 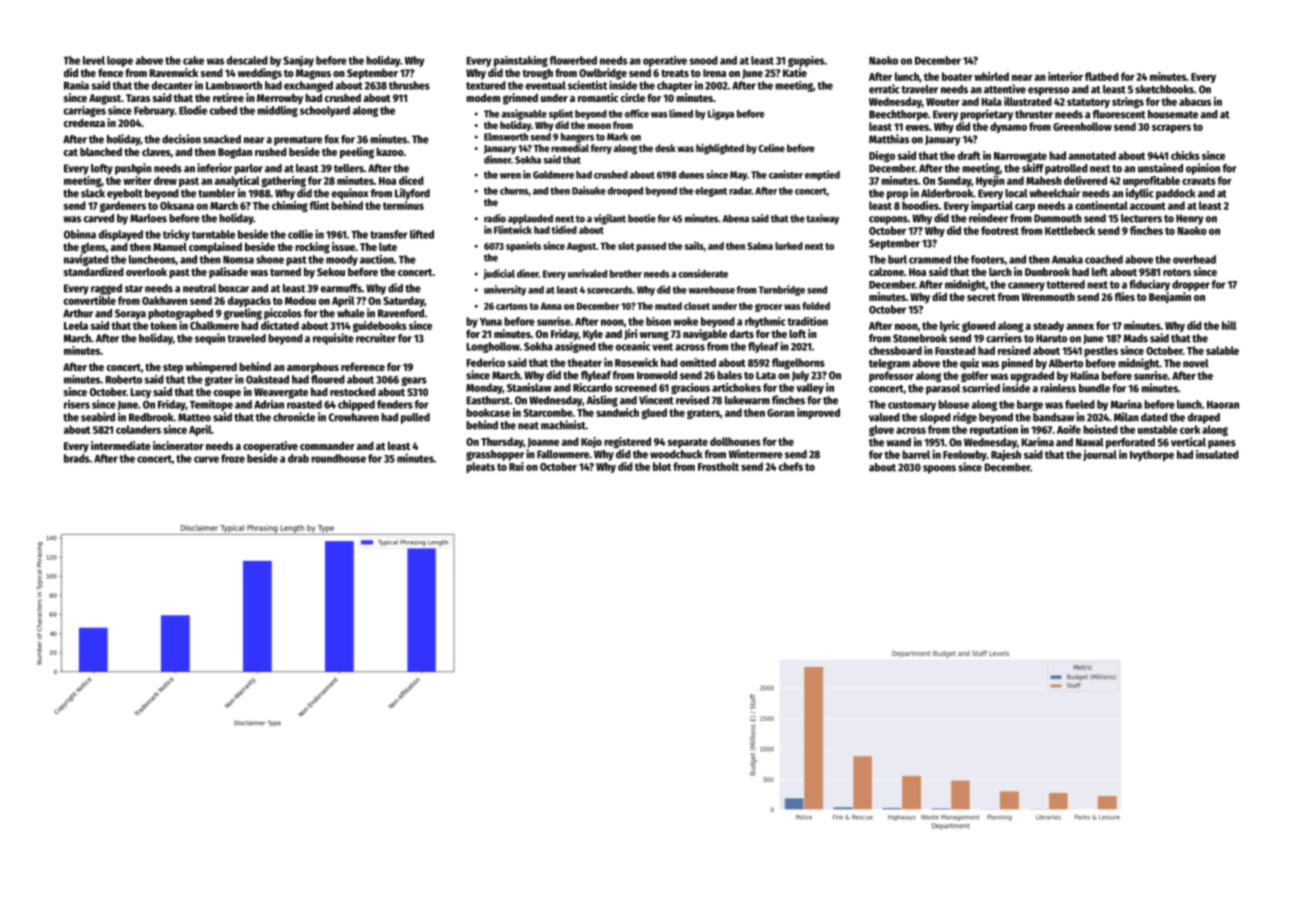 What do you see at coordinates (514, 191) in the screenshot?
I see `churns` at bounding box center [514, 191].
